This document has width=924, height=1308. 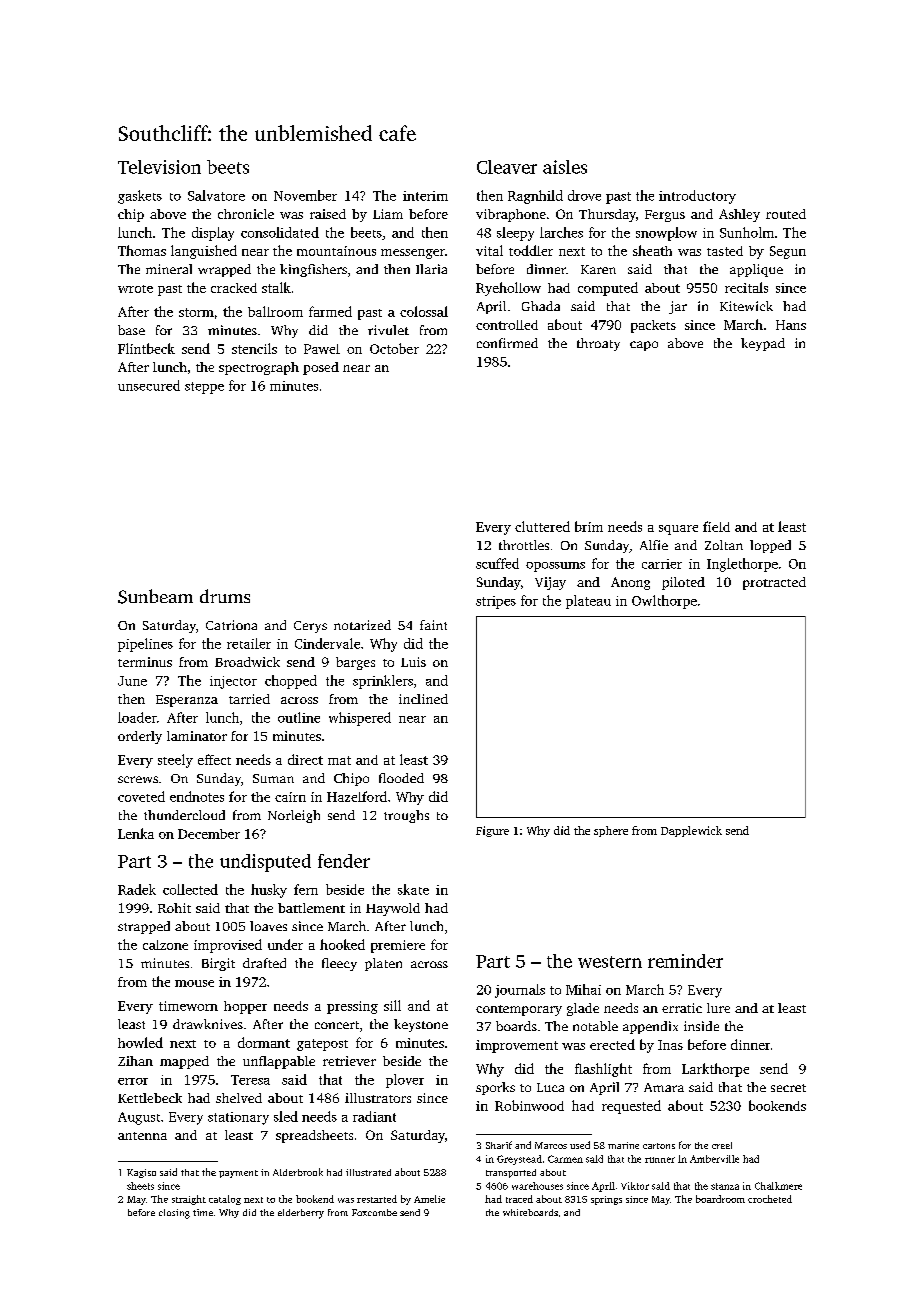 I want to click on protracted, so click(x=774, y=583).
